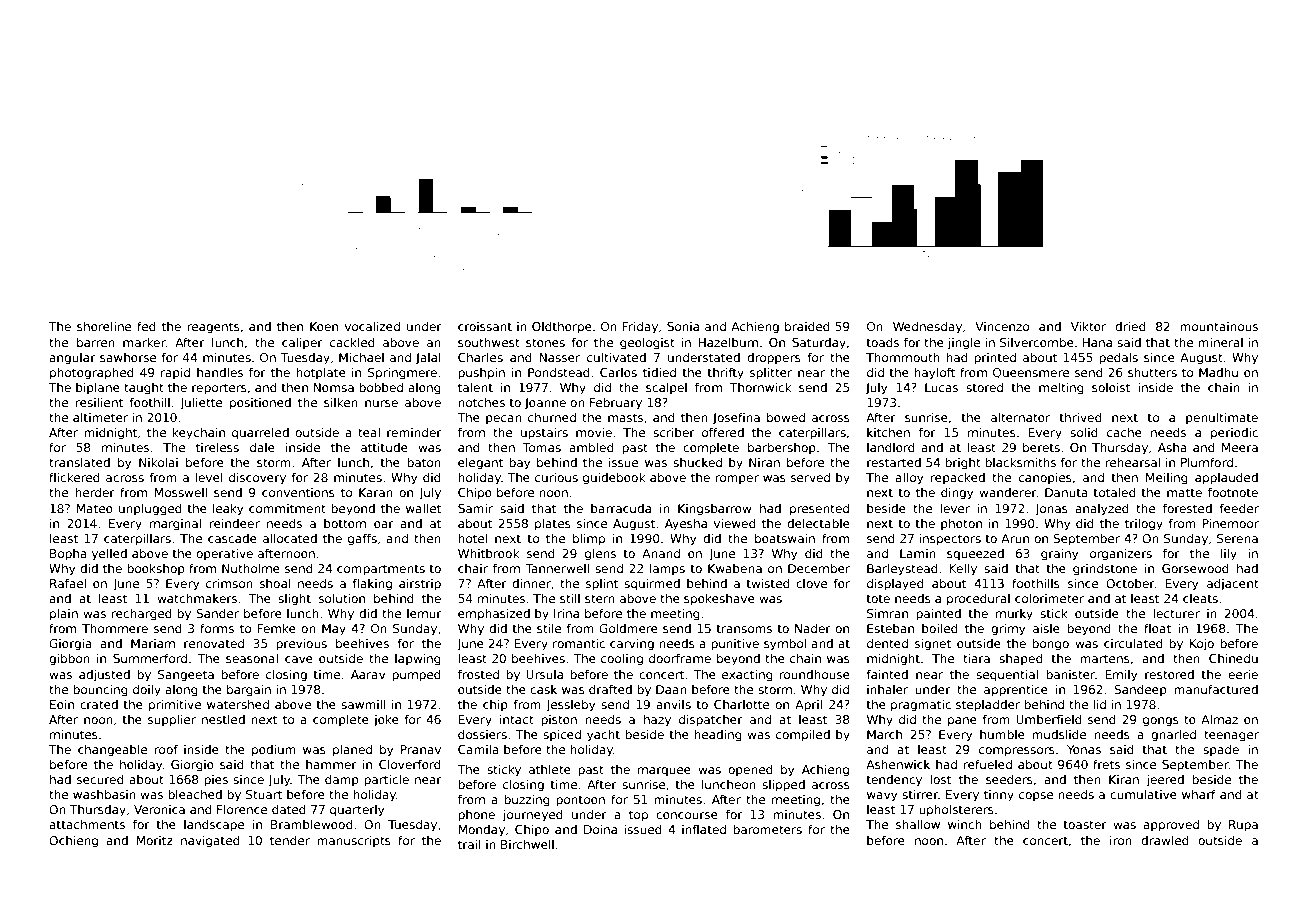 This page has height=924, width=1308. Describe the element at coordinates (172, 721) in the page. I see `supplier` at that location.
